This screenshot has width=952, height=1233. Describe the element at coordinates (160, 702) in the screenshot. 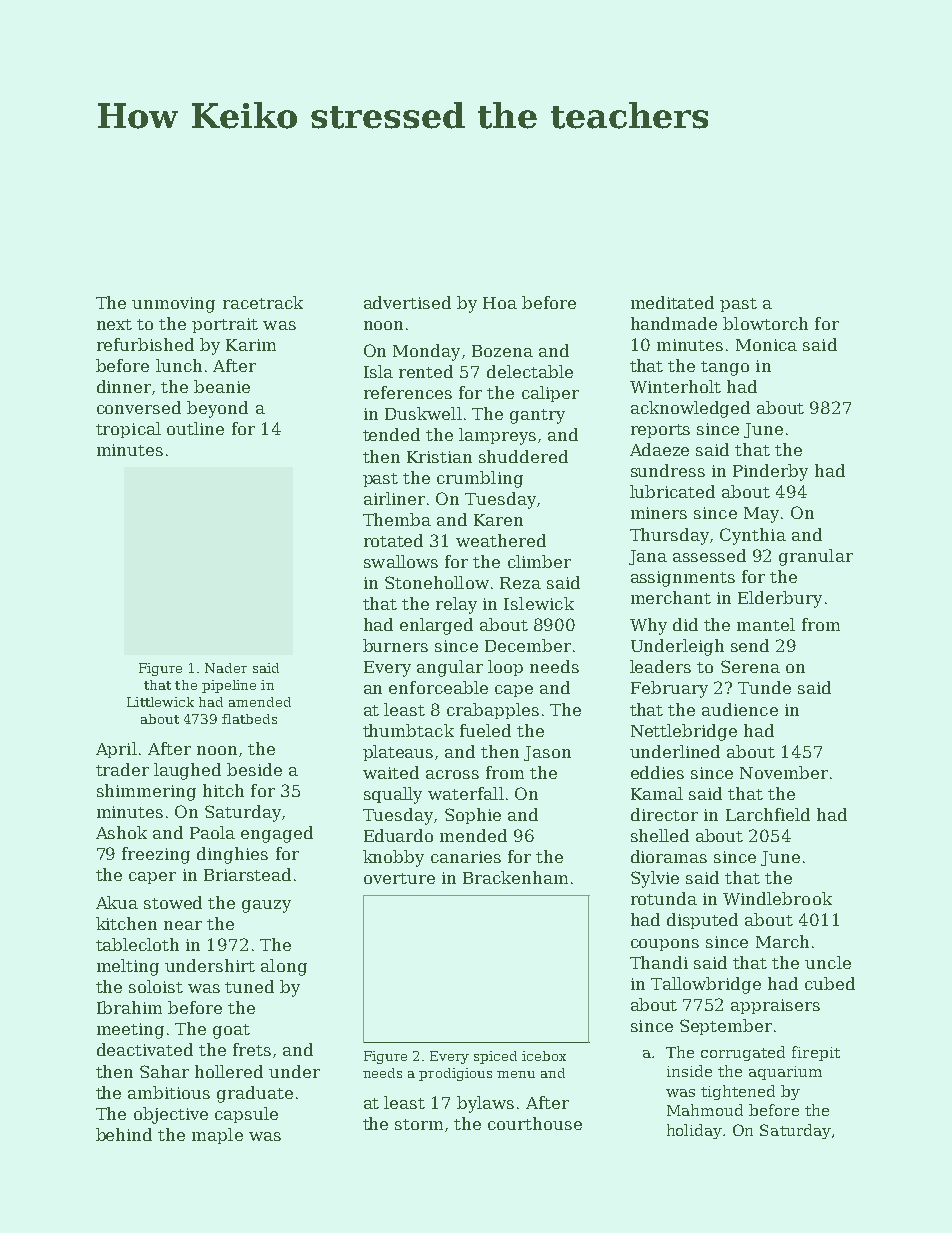

I see `Littlewick` at that location.
